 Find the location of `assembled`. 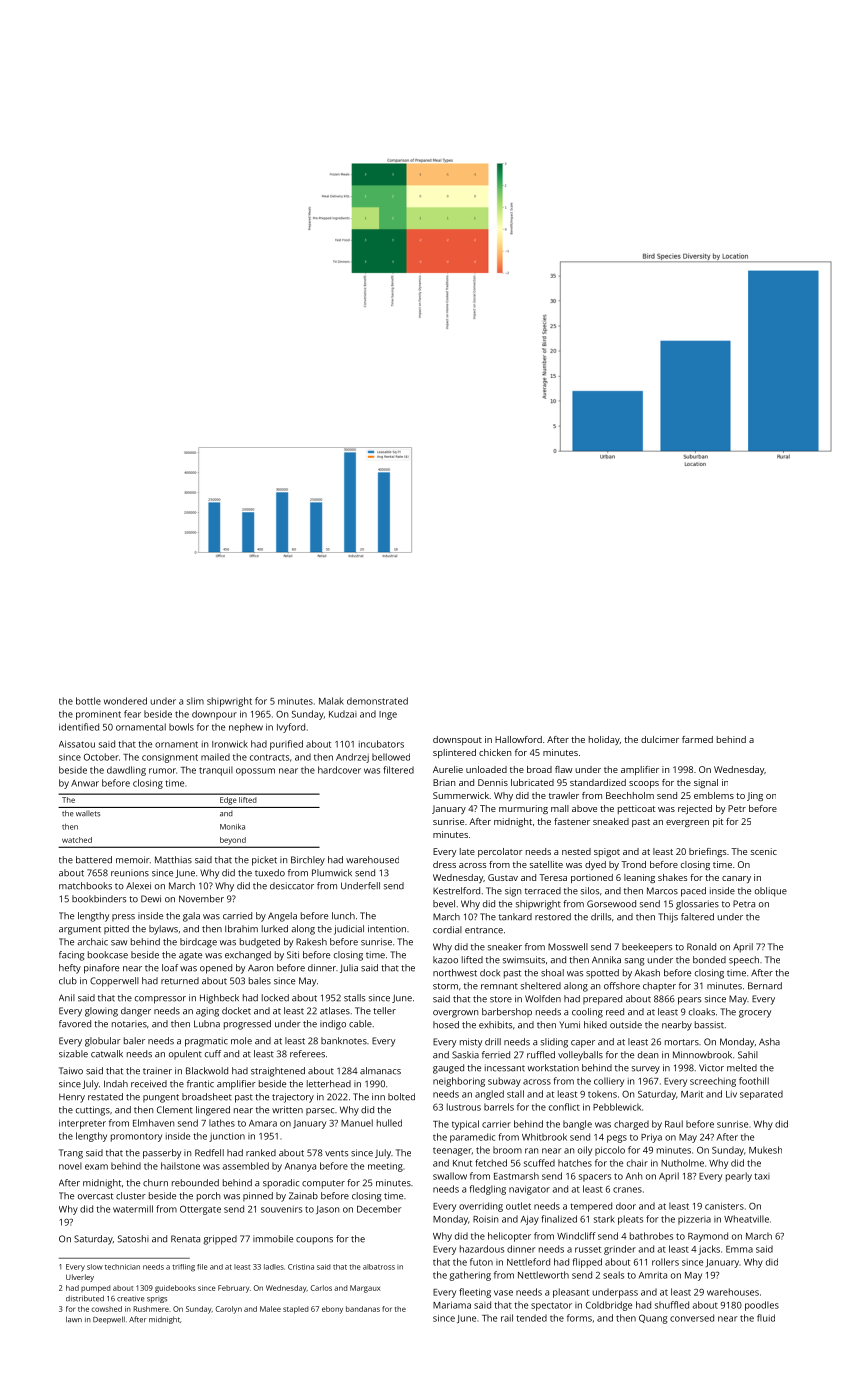

assembled is located at coordinates (246, 1166).
